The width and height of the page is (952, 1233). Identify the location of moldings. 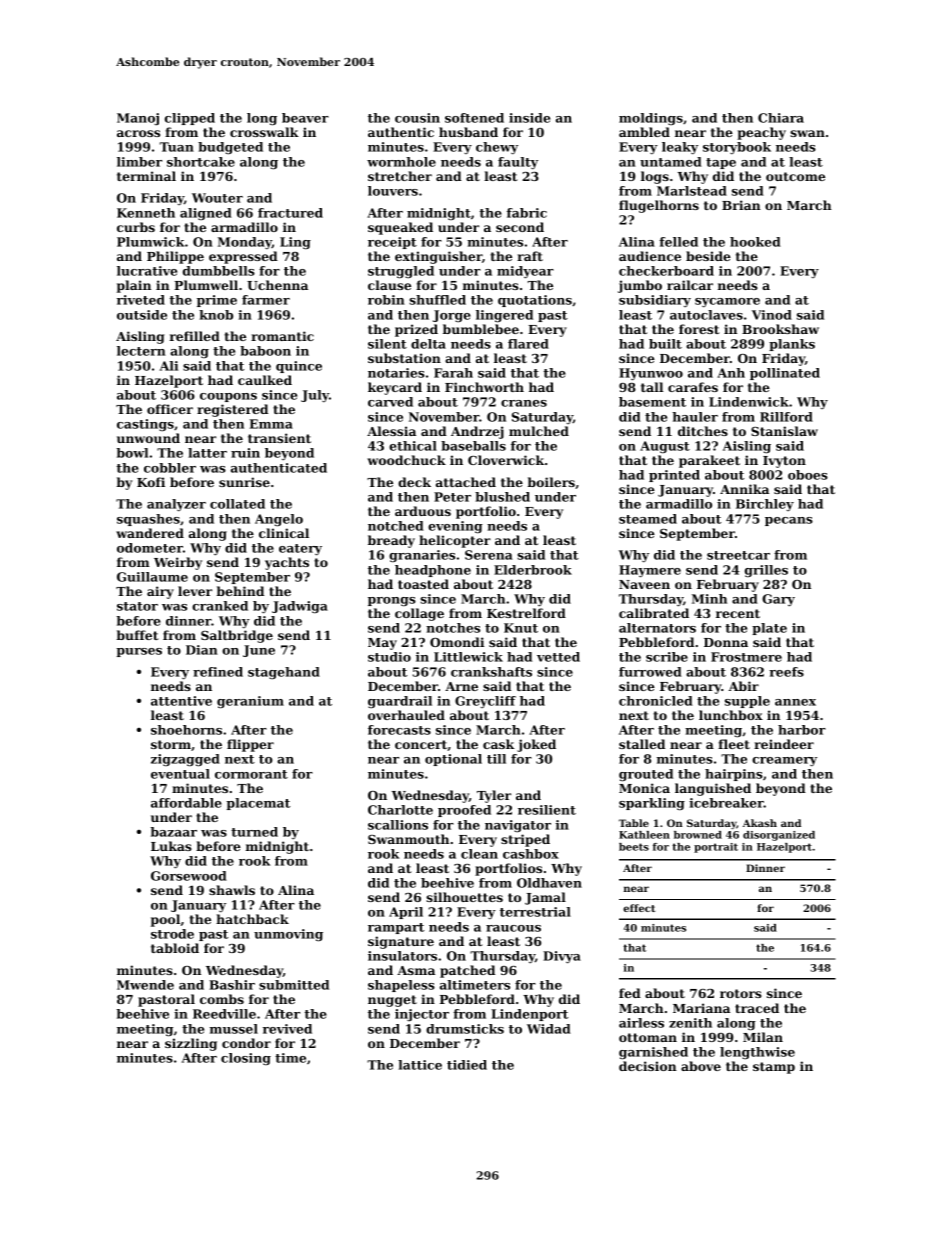
(651, 119).
